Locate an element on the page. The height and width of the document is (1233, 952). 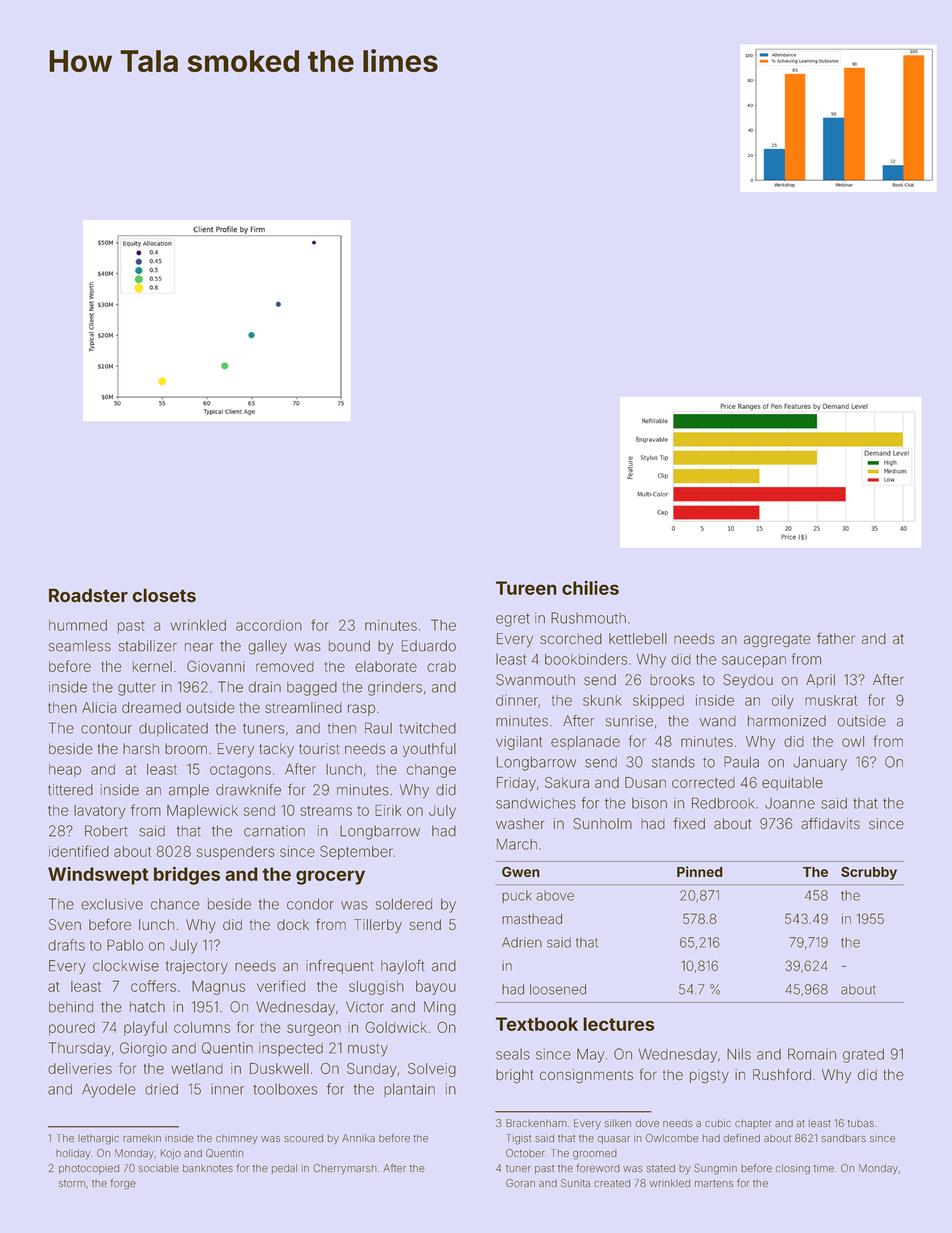
accordion is located at coordinates (269, 625).
